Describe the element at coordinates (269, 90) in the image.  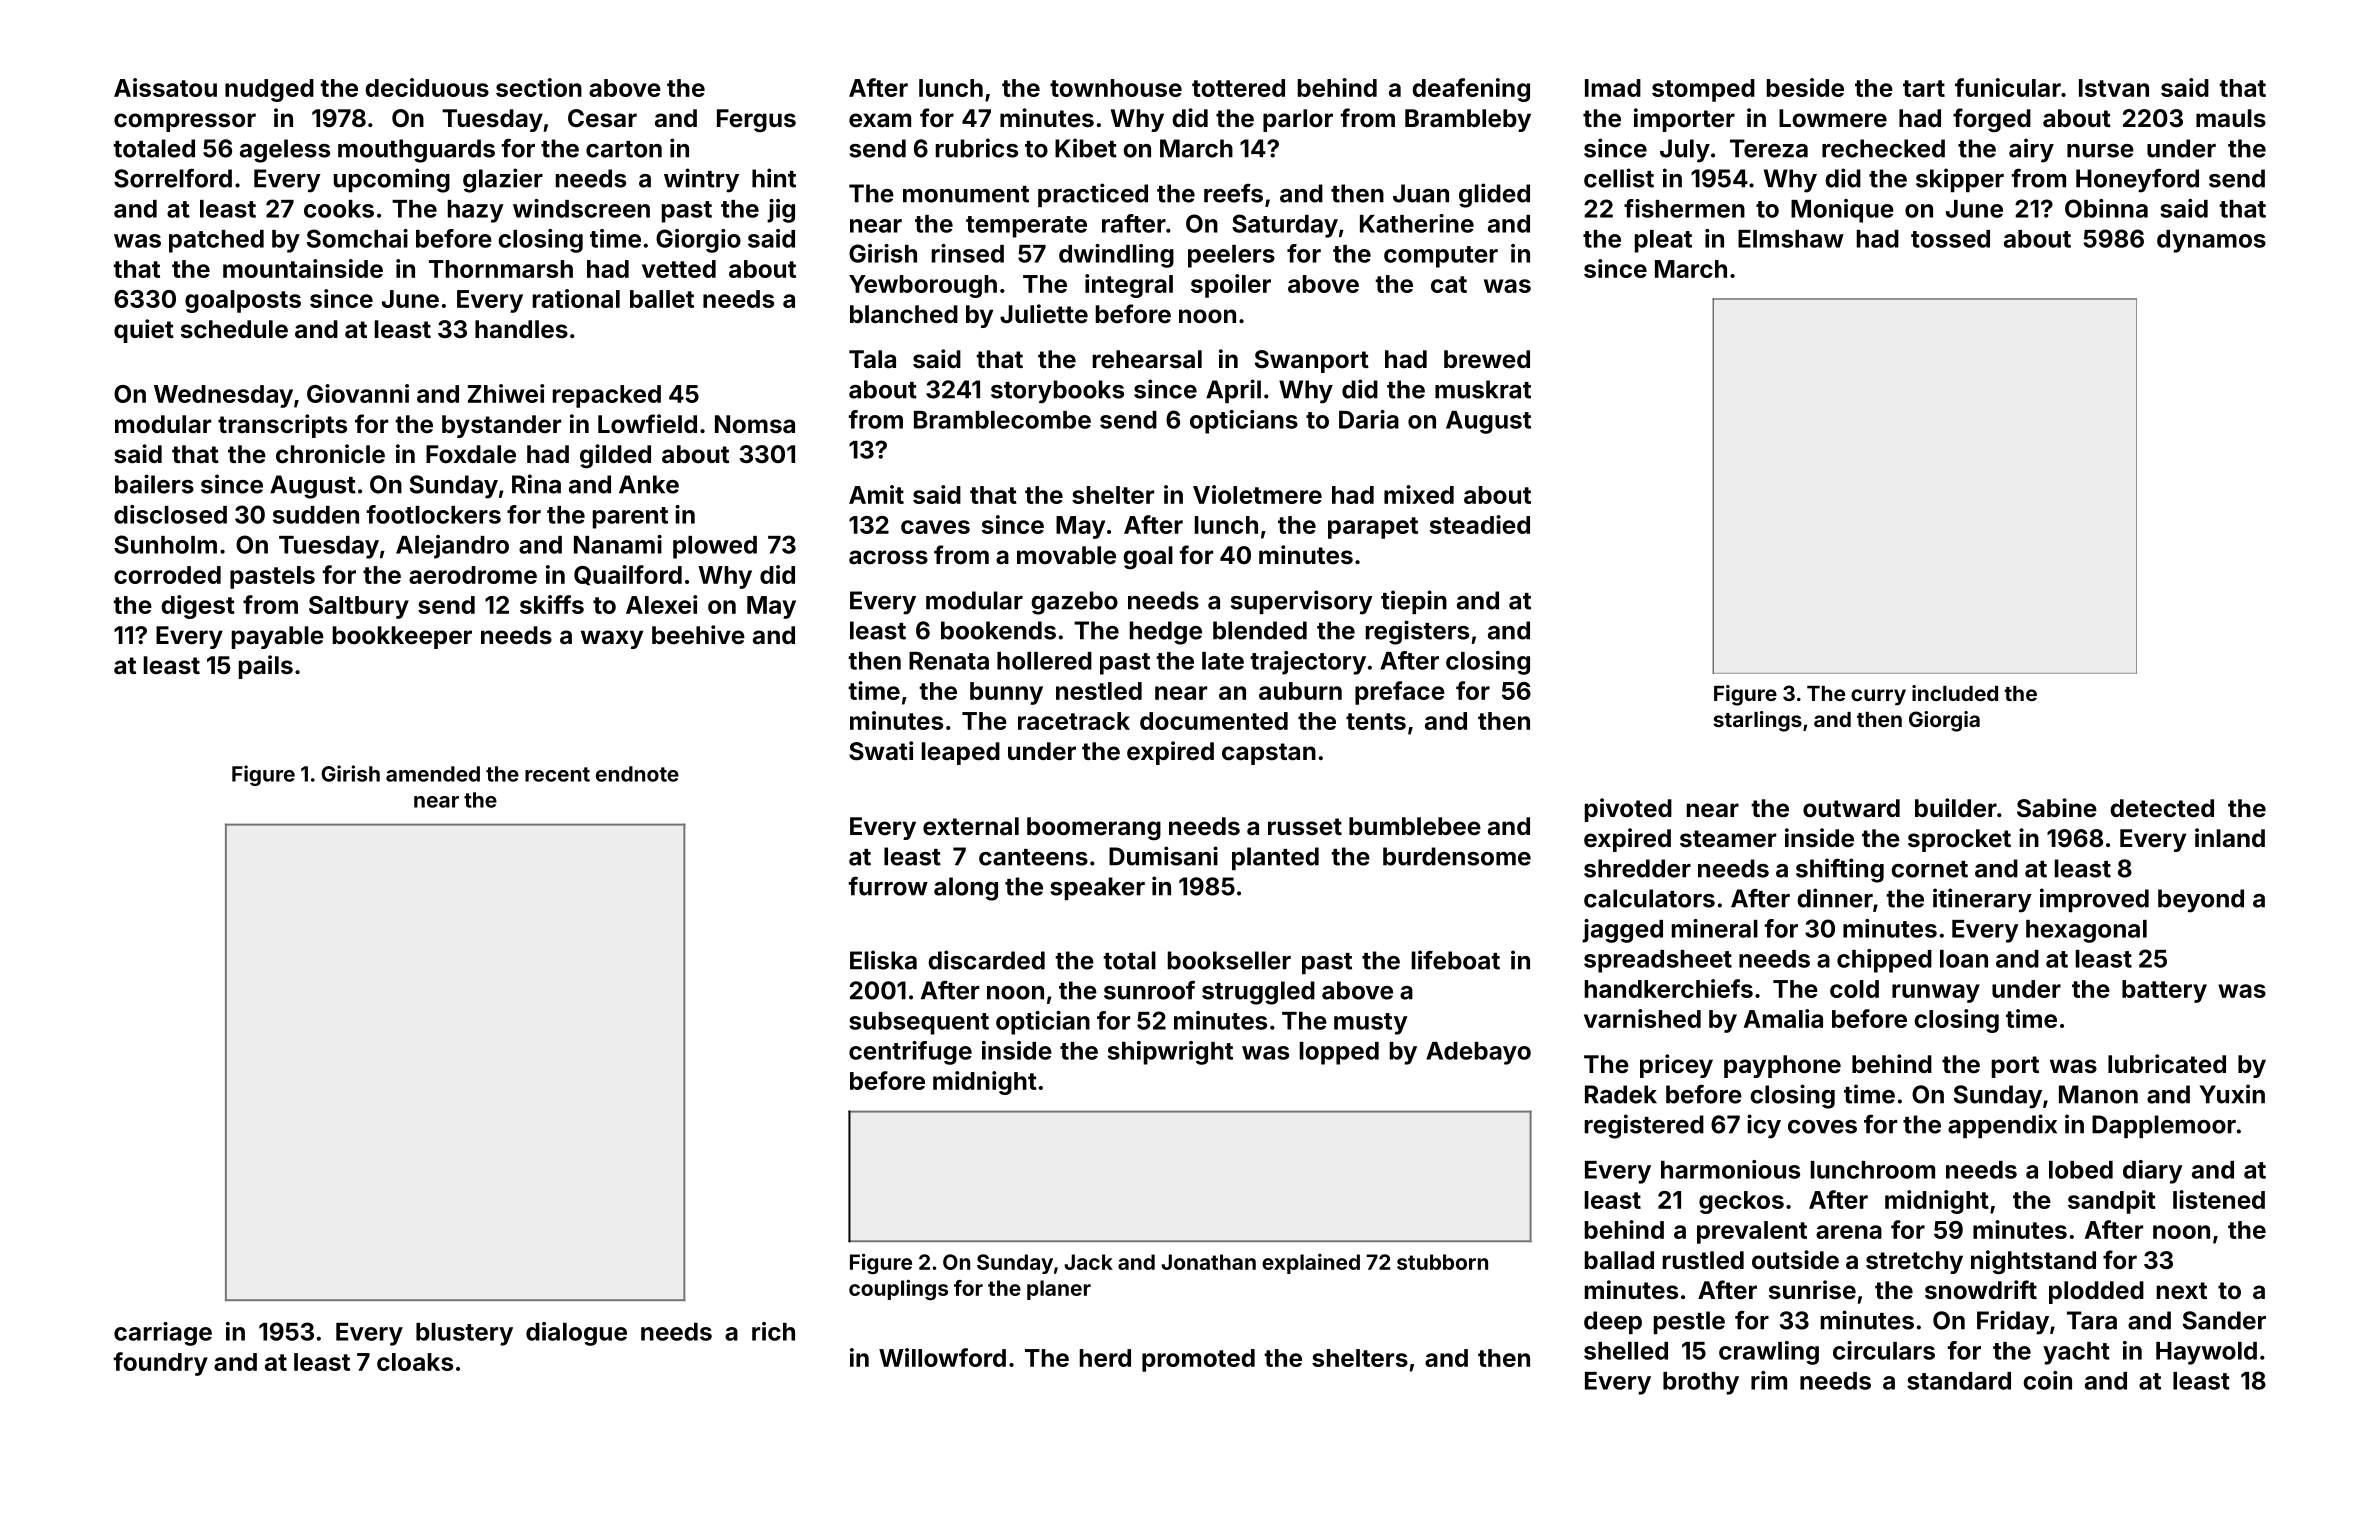
I see `nudged` at that location.
